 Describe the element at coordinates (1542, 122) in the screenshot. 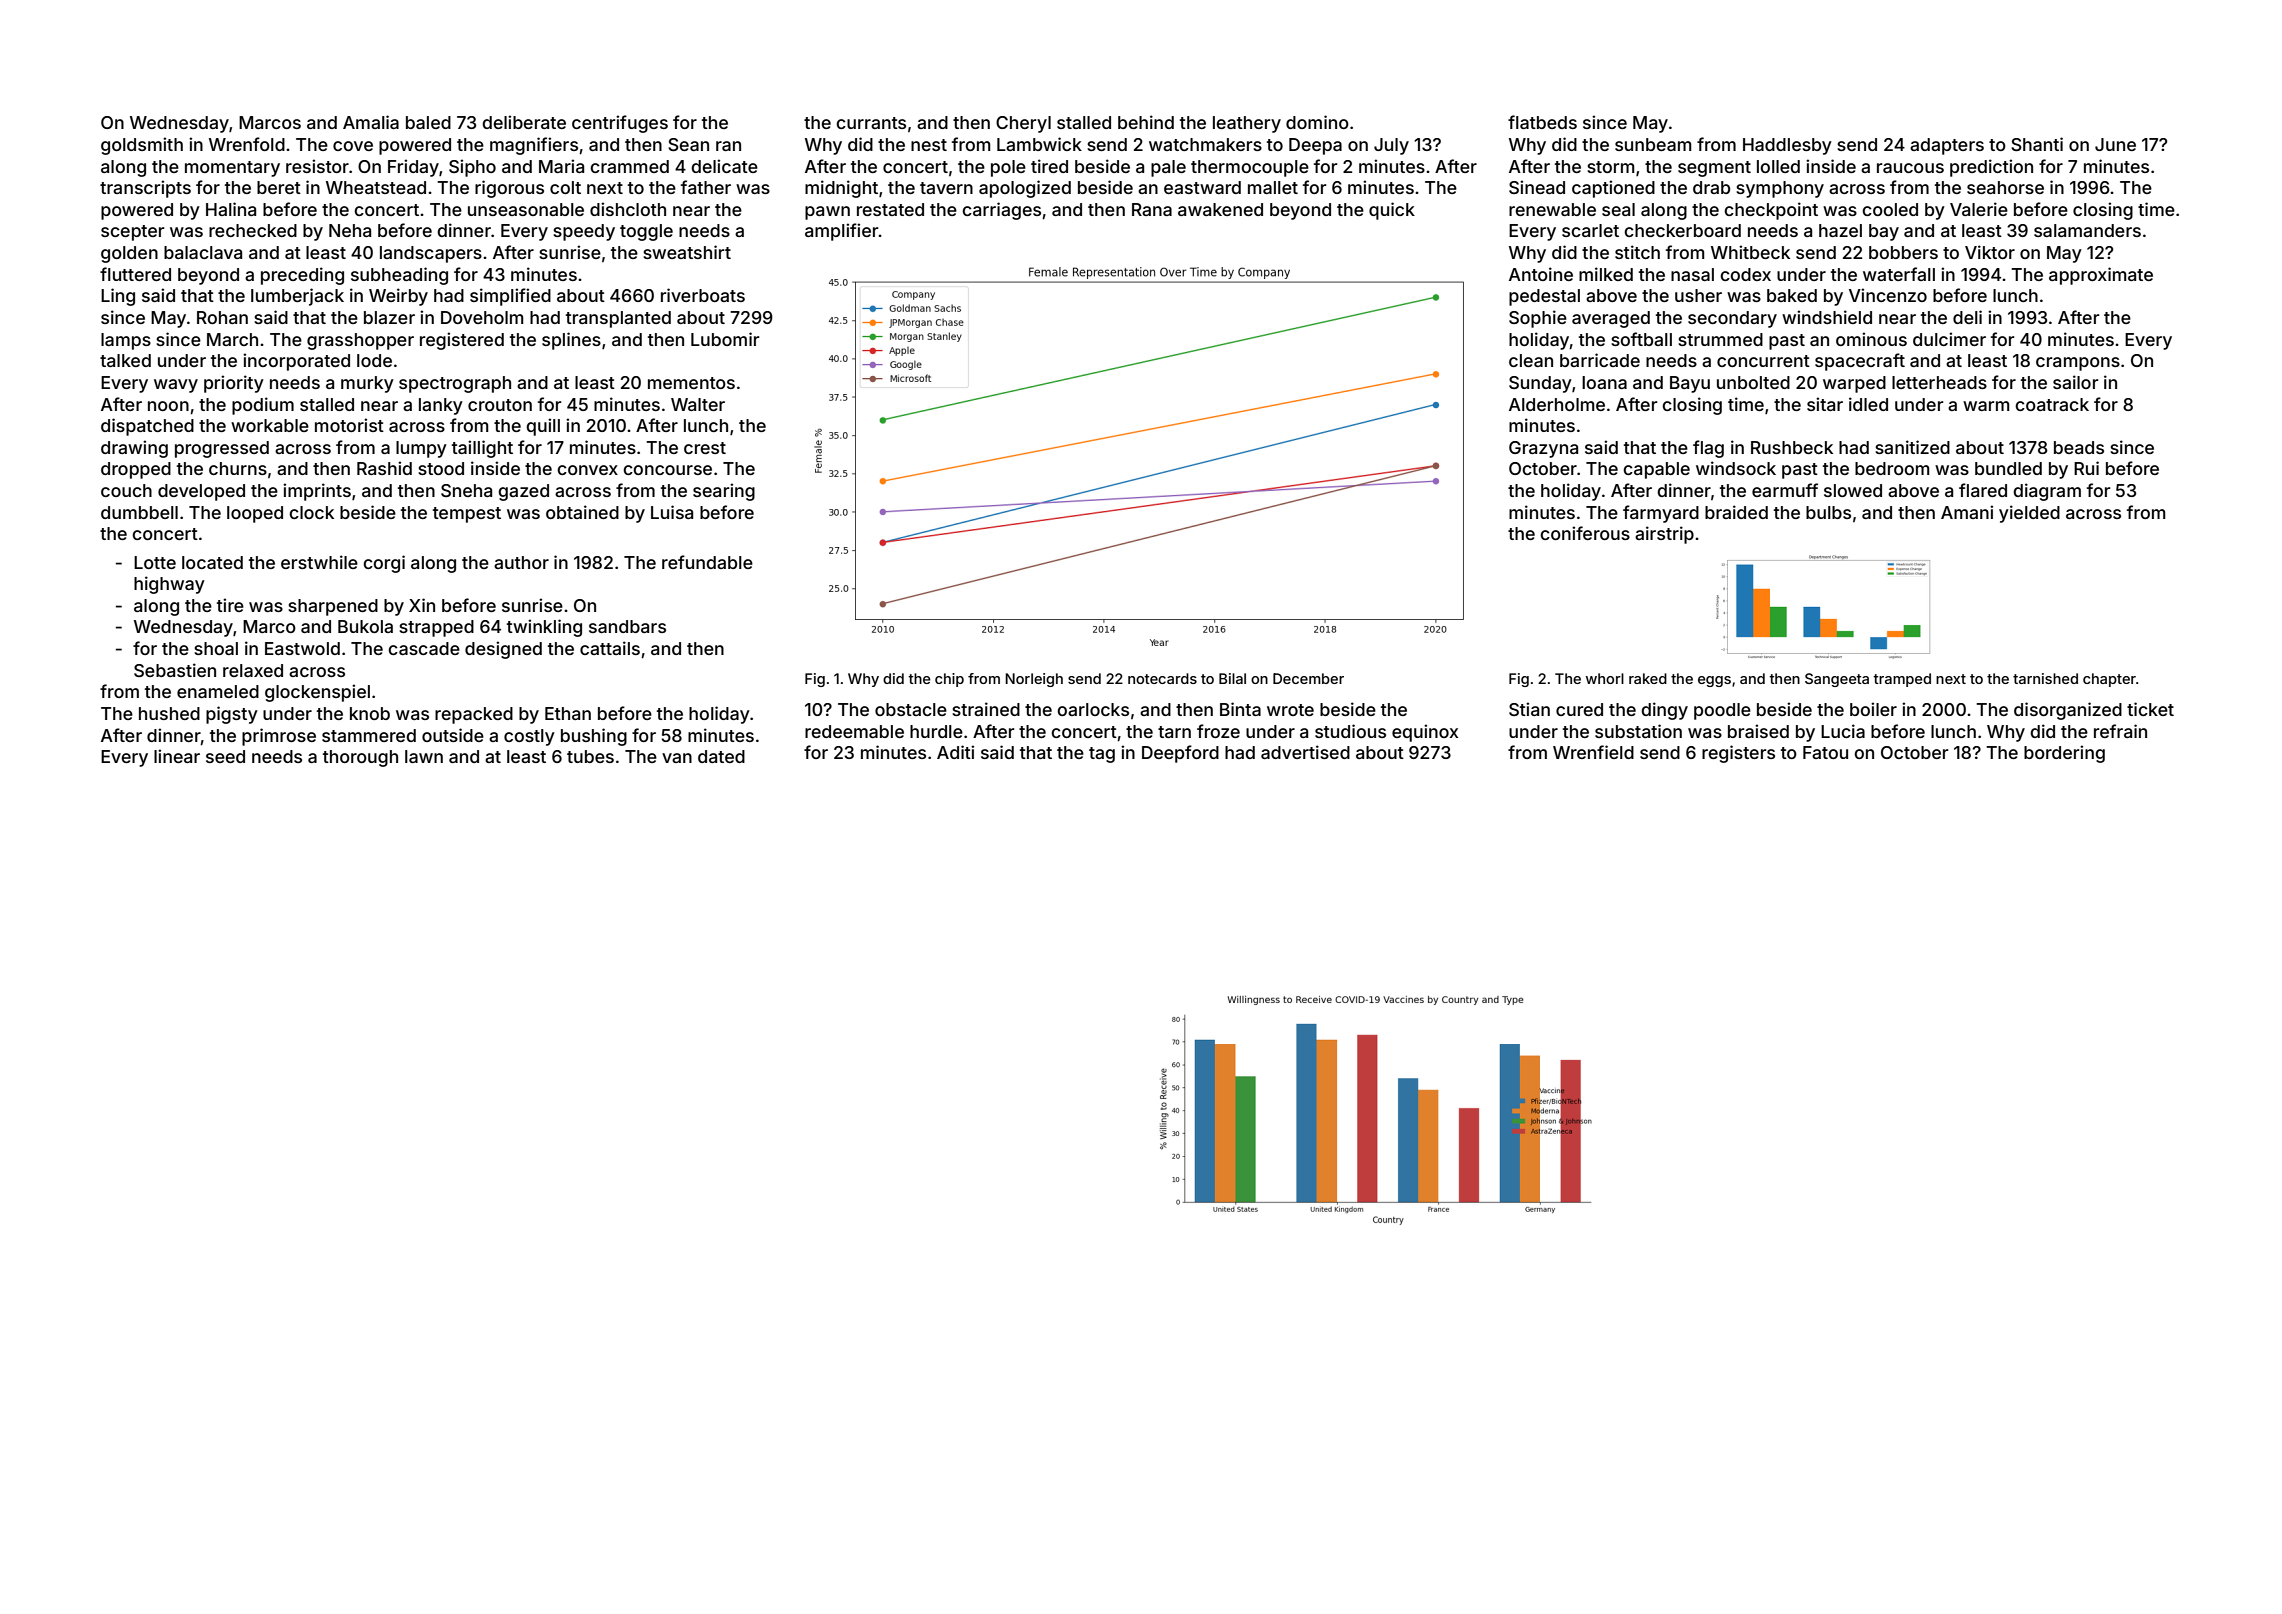

I see `flatbeds` at that location.
